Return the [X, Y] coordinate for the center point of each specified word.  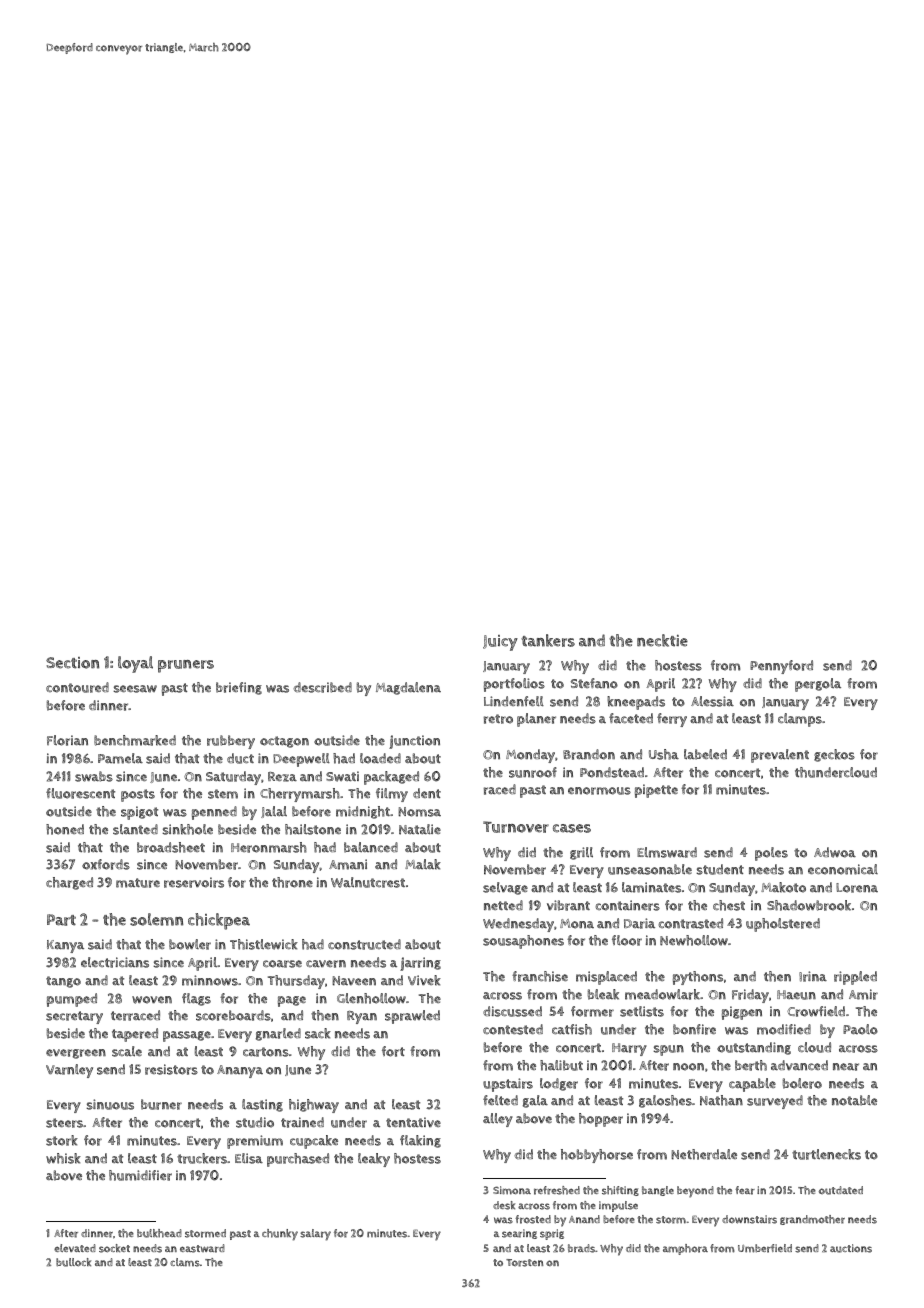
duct [240, 758]
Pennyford [781, 667]
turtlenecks [826, 1154]
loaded [380, 758]
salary [315, 1235]
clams [185, 1262]
